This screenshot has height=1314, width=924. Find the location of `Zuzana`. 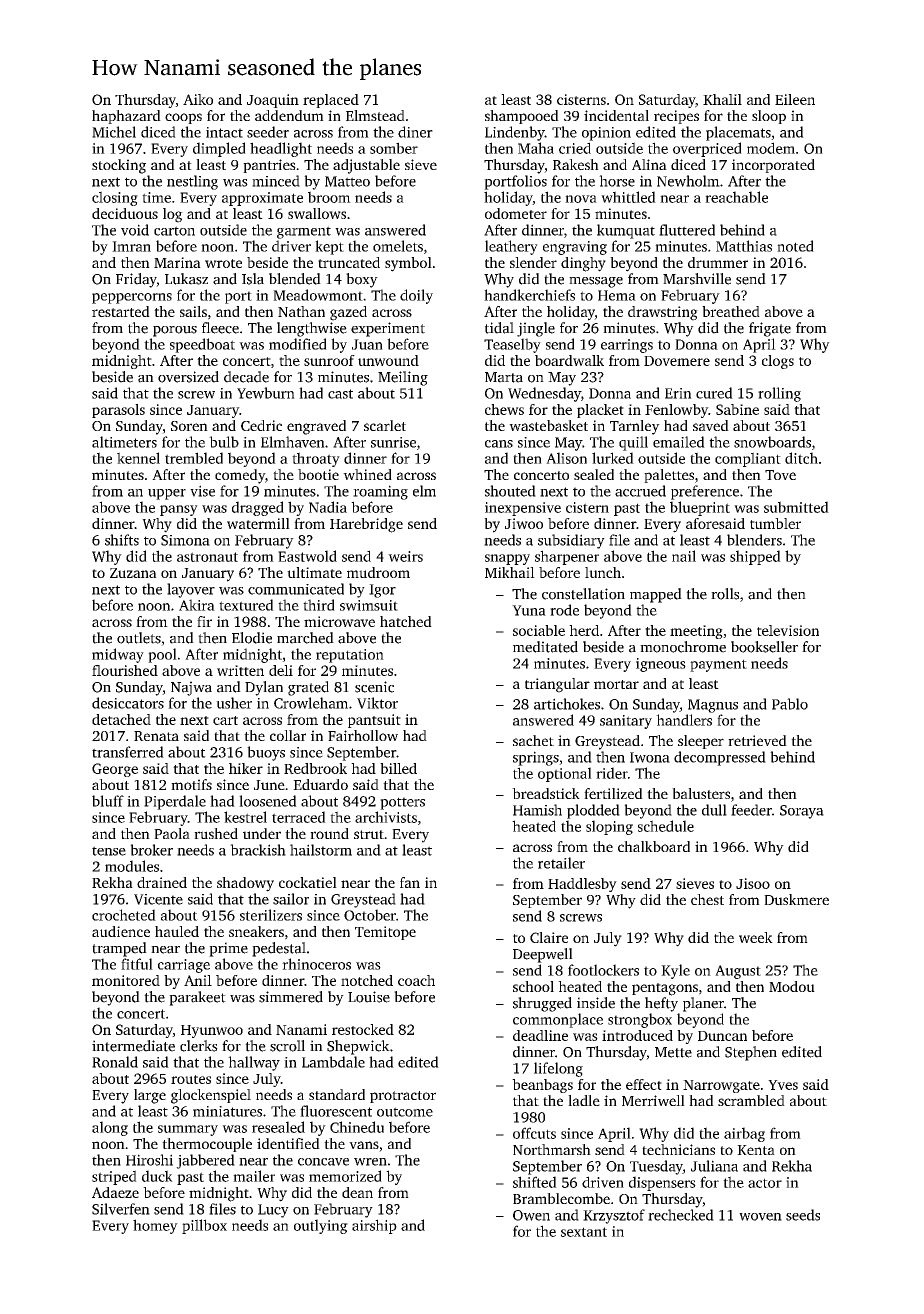

Zuzana is located at coordinates (133, 573).
